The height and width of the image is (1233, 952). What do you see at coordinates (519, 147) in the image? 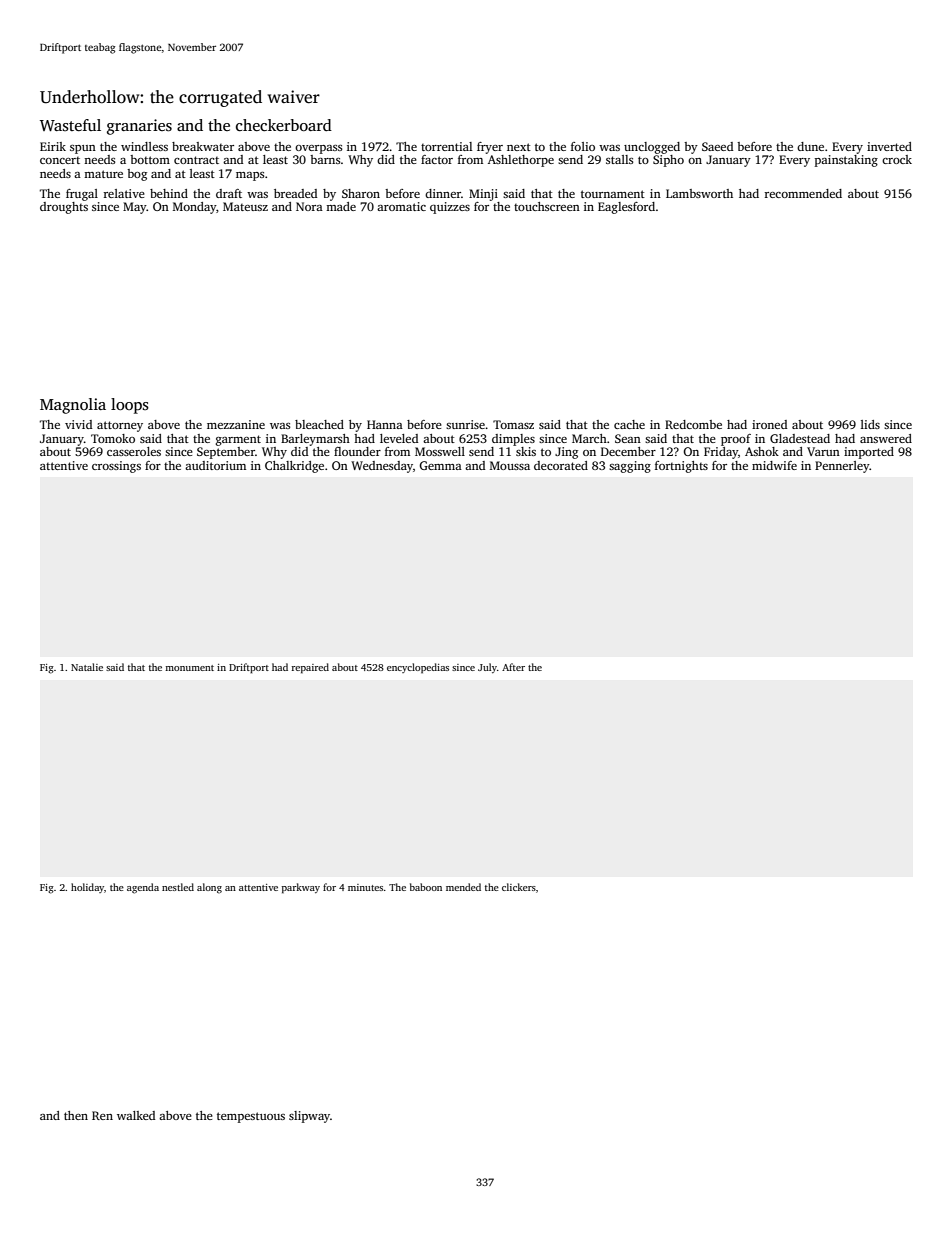
I see `next` at bounding box center [519, 147].
